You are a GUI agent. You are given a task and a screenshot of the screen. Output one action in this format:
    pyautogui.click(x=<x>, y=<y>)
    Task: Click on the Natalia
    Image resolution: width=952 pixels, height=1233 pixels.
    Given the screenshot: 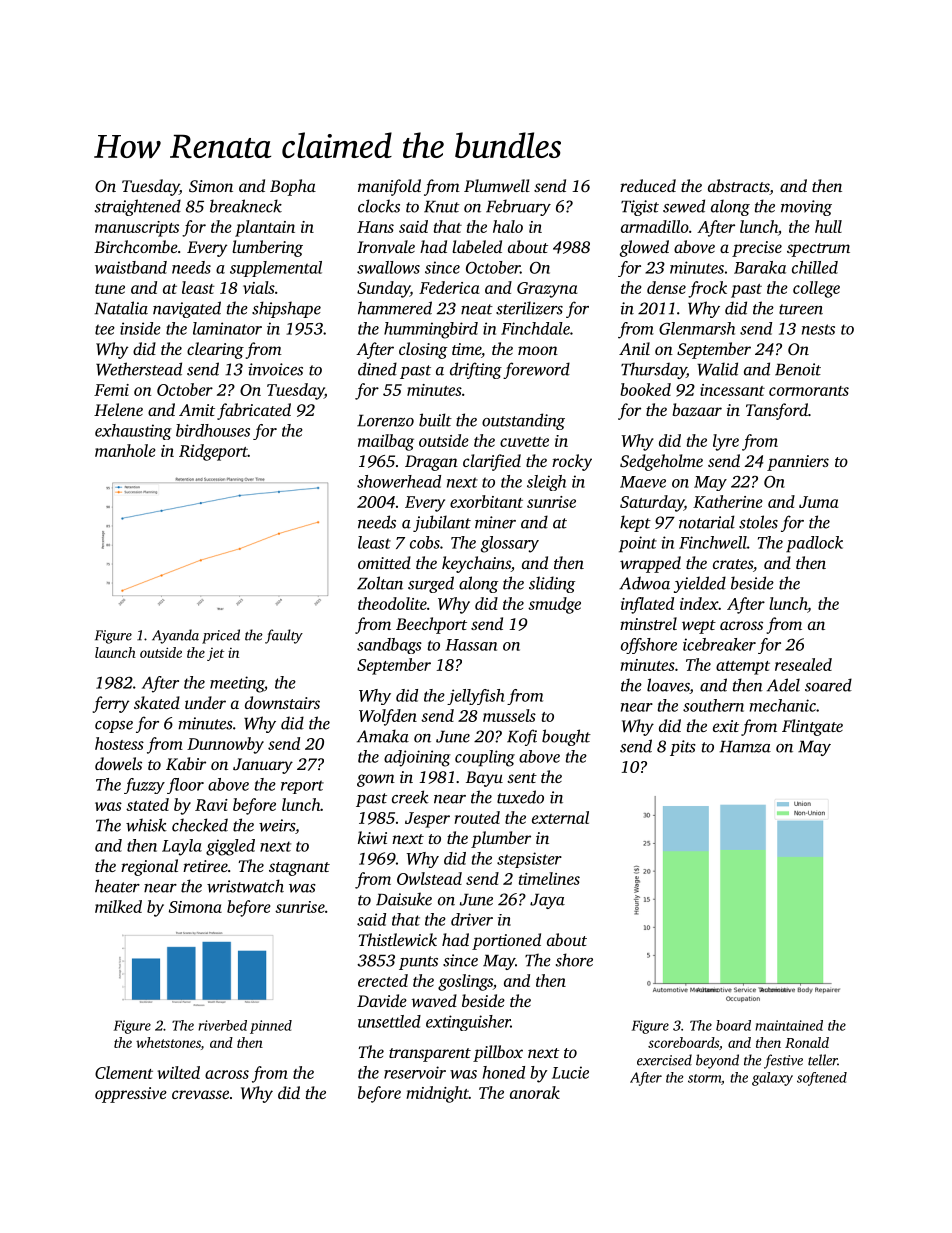 What is the action you would take?
    pyautogui.click(x=121, y=308)
